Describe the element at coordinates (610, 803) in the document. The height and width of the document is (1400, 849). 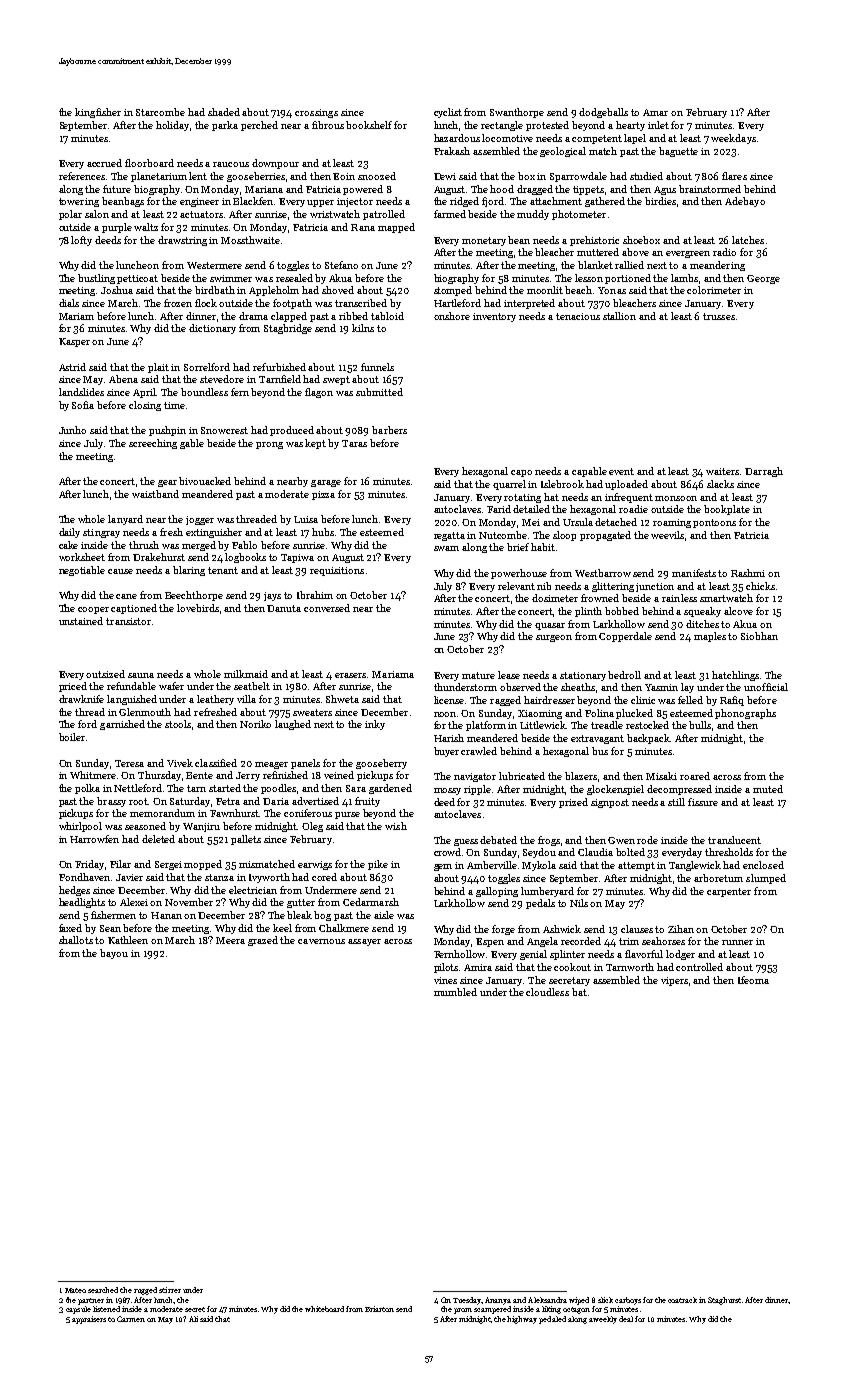
I see `signpost` at that location.
